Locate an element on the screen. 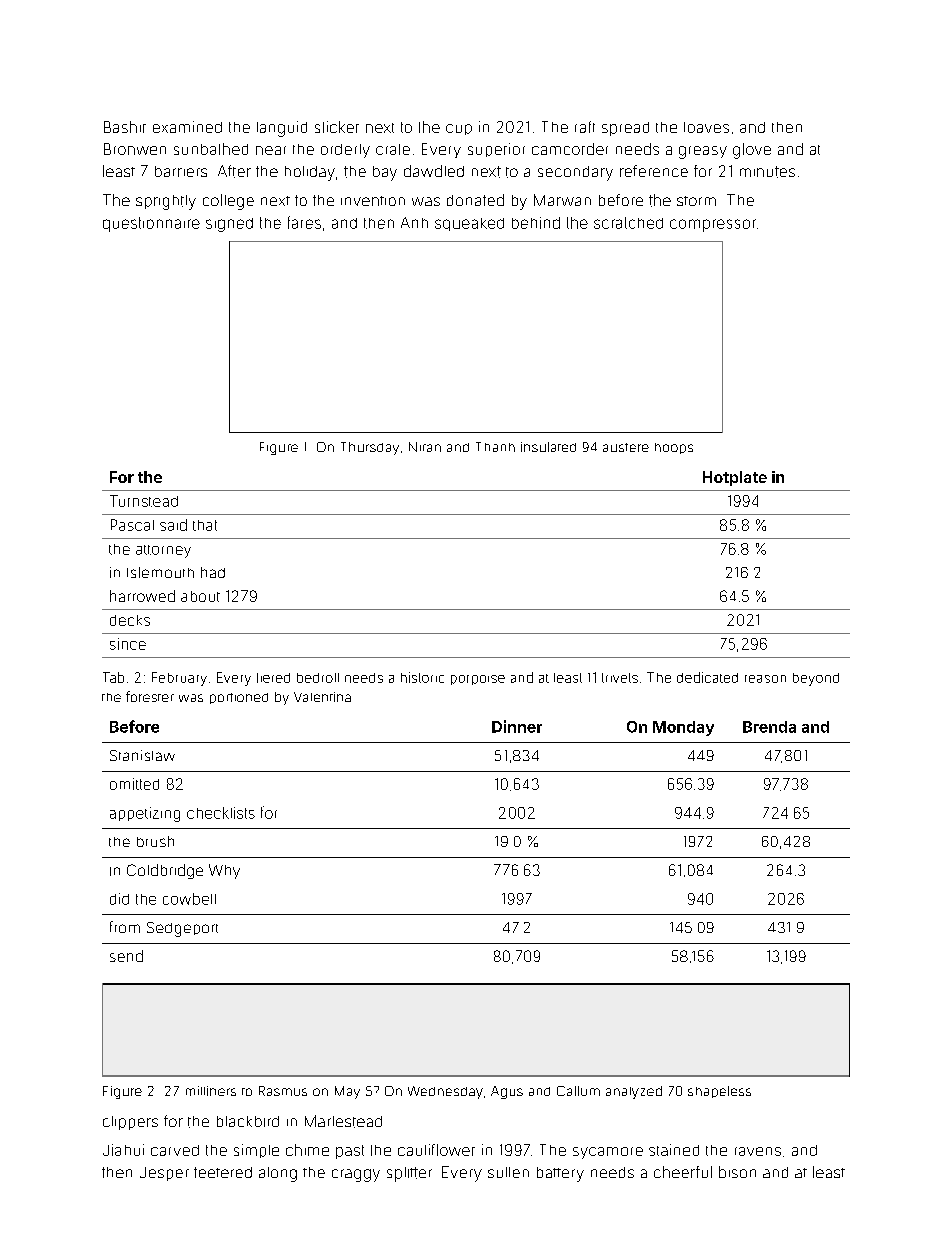  compressor is located at coordinates (713, 225).
